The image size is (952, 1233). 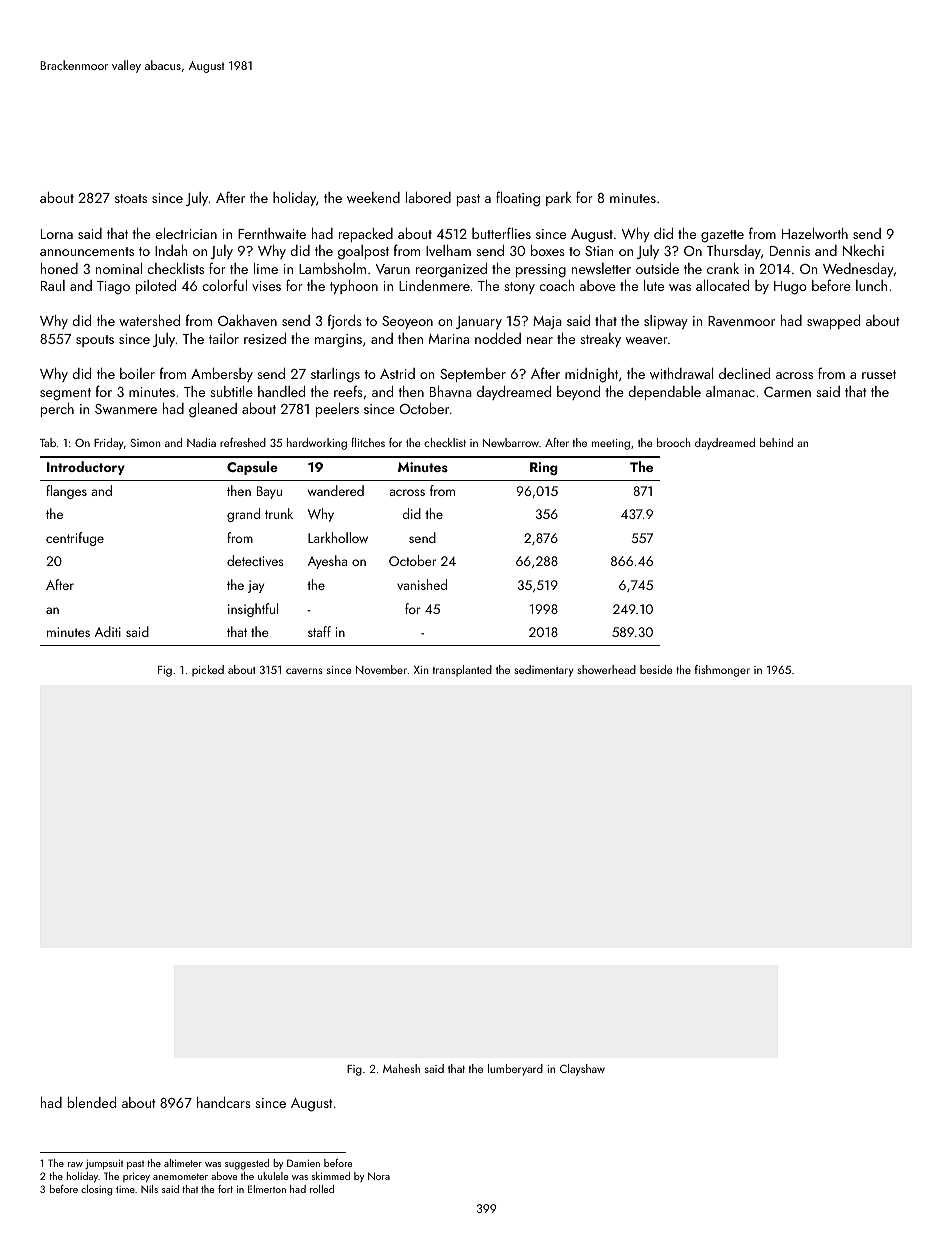 I want to click on lunch, so click(x=871, y=285).
